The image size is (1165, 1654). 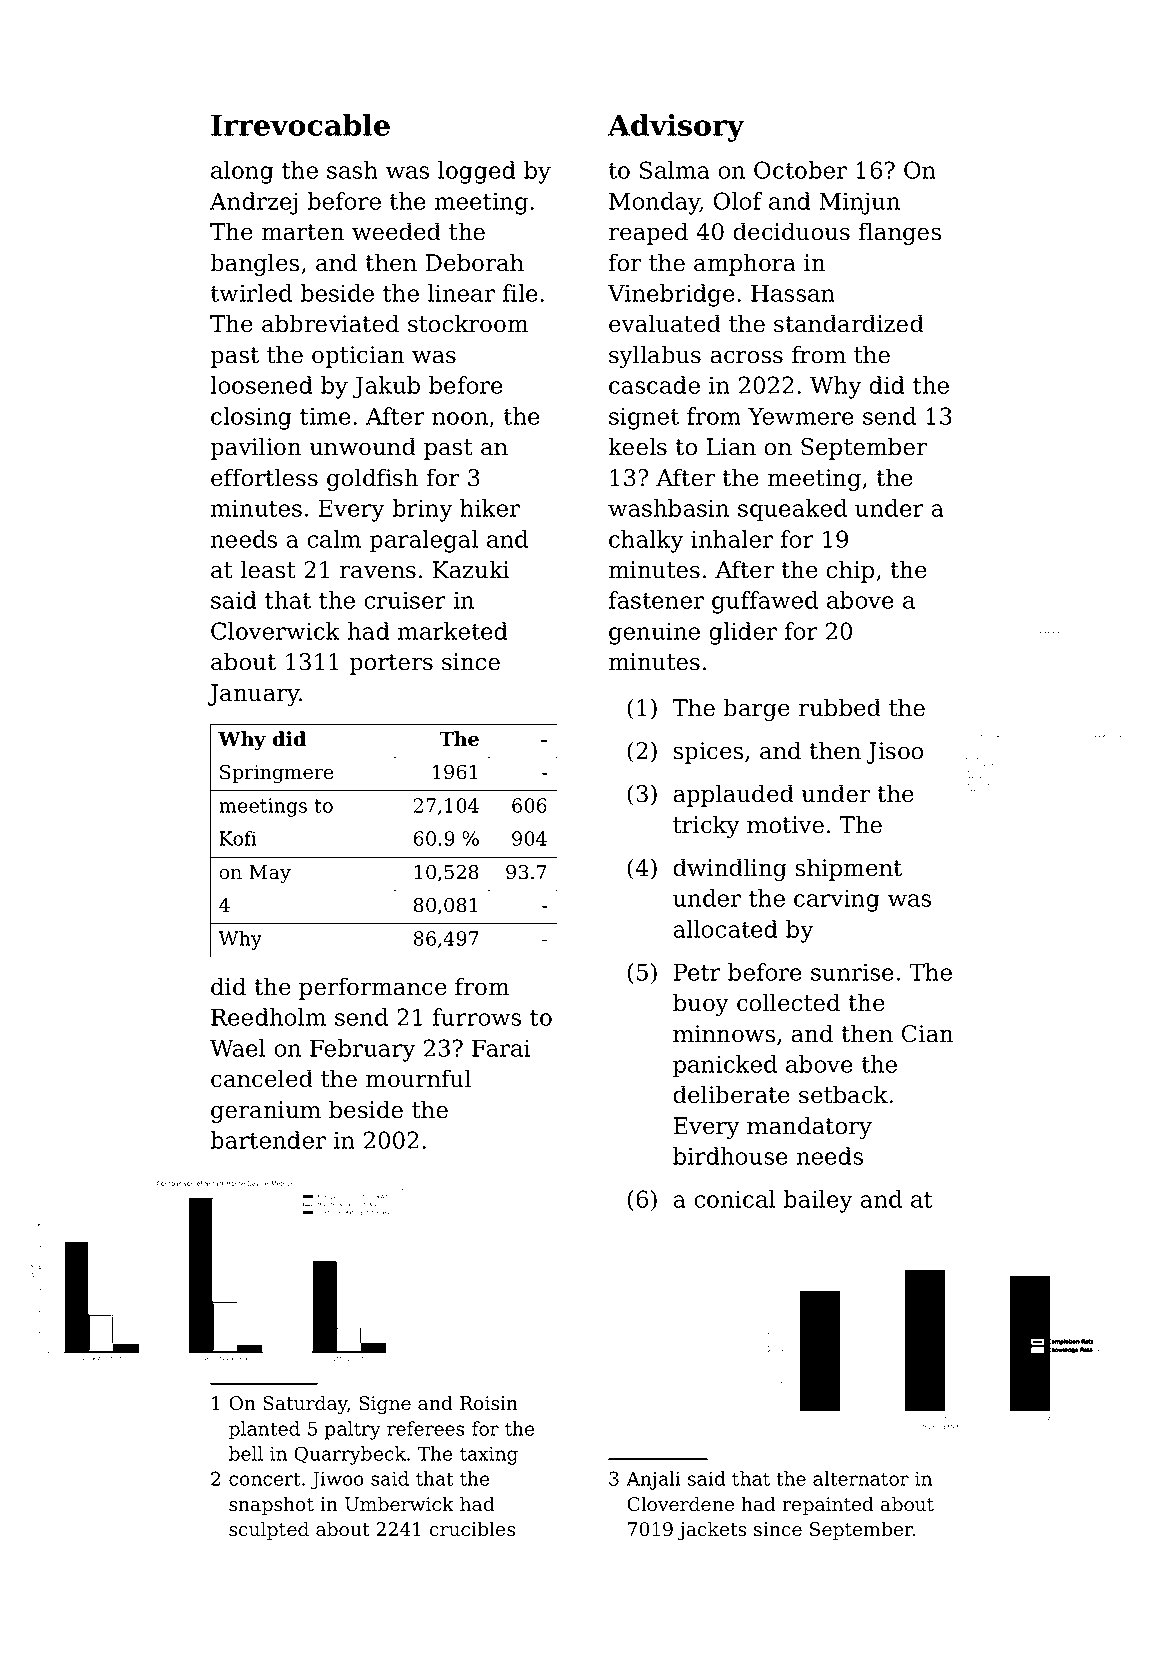 What do you see at coordinates (859, 203) in the screenshot?
I see `Minjun` at bounding box center [859, 203].
